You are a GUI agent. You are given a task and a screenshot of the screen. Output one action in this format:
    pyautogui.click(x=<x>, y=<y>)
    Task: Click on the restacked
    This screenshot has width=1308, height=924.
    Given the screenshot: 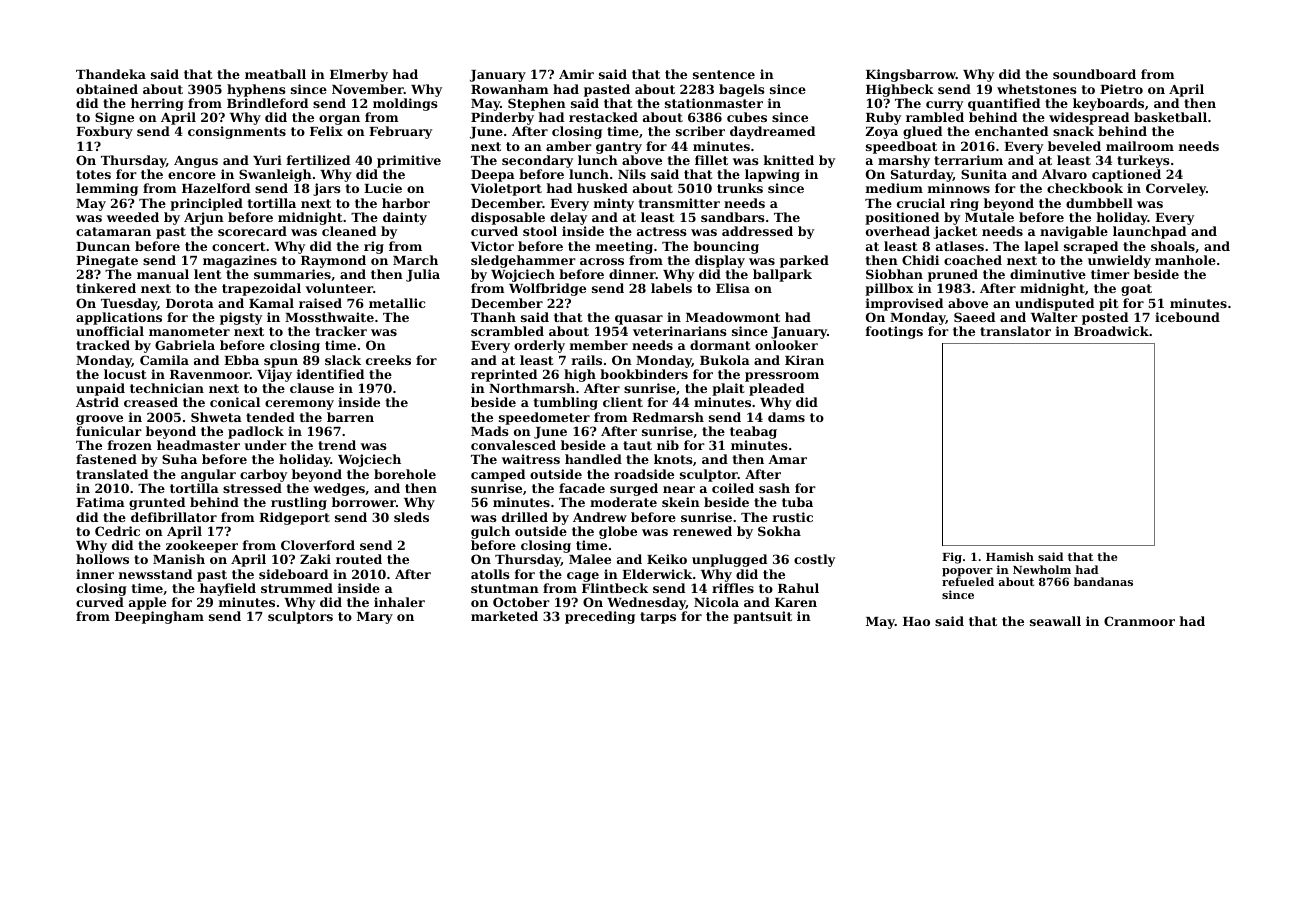 What is the action you would take?
    pyautogui.click(x=603, y=117)
